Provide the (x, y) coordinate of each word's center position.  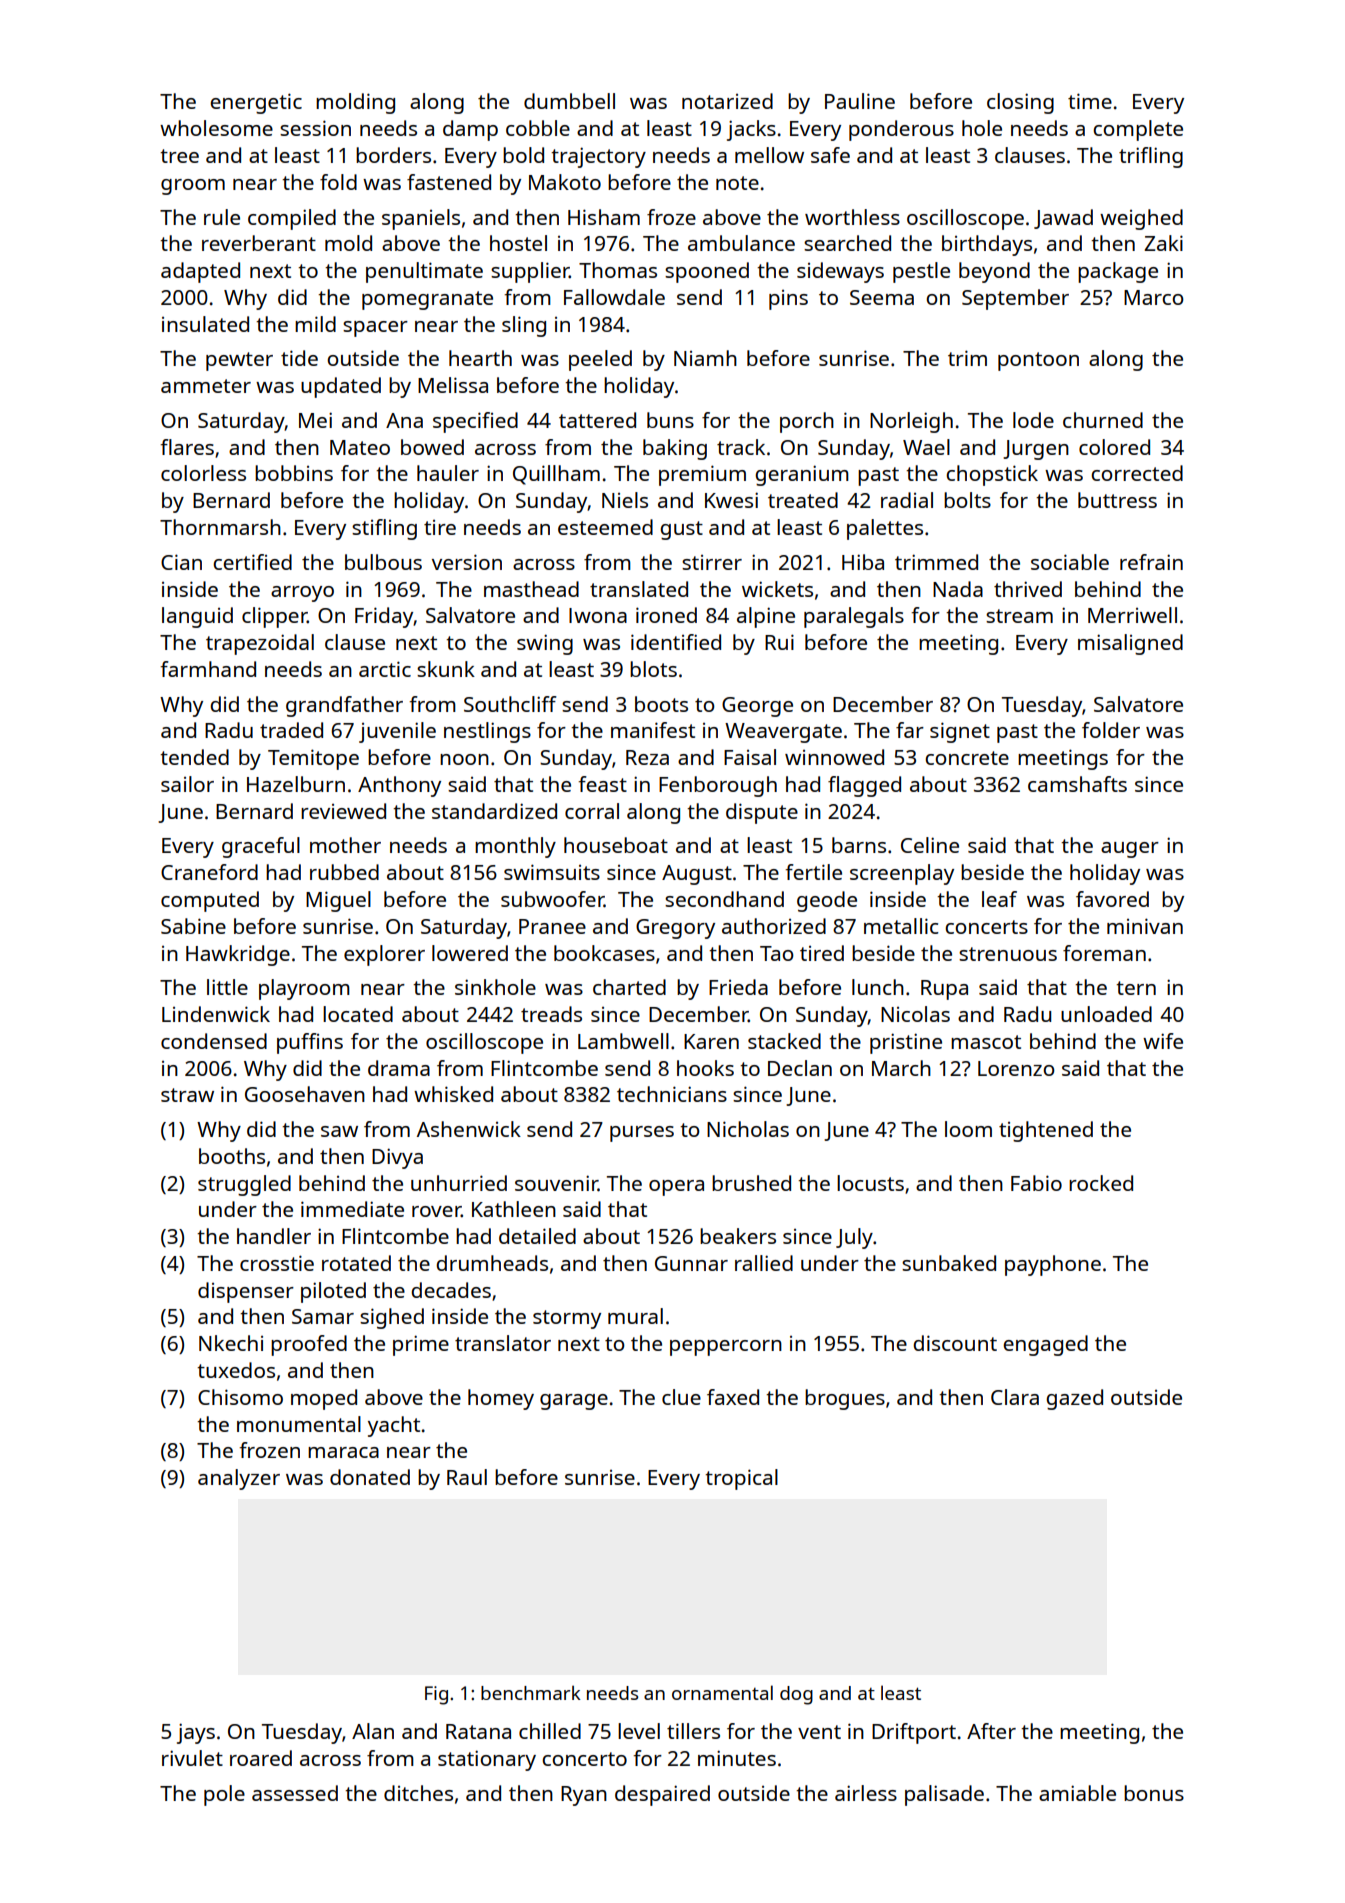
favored (1112, 899)
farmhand (208, 669)
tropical (741, 1479)
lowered (470, 953)
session (315, 128)
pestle (921, 272)
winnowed (834, 757)
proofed (309, 1345)
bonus (1154, 1793)
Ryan (584, 1796)
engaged (1045, 1345)
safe (830, 155)
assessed (295, 1793)
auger (1130, 850)
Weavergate (783, 733)
